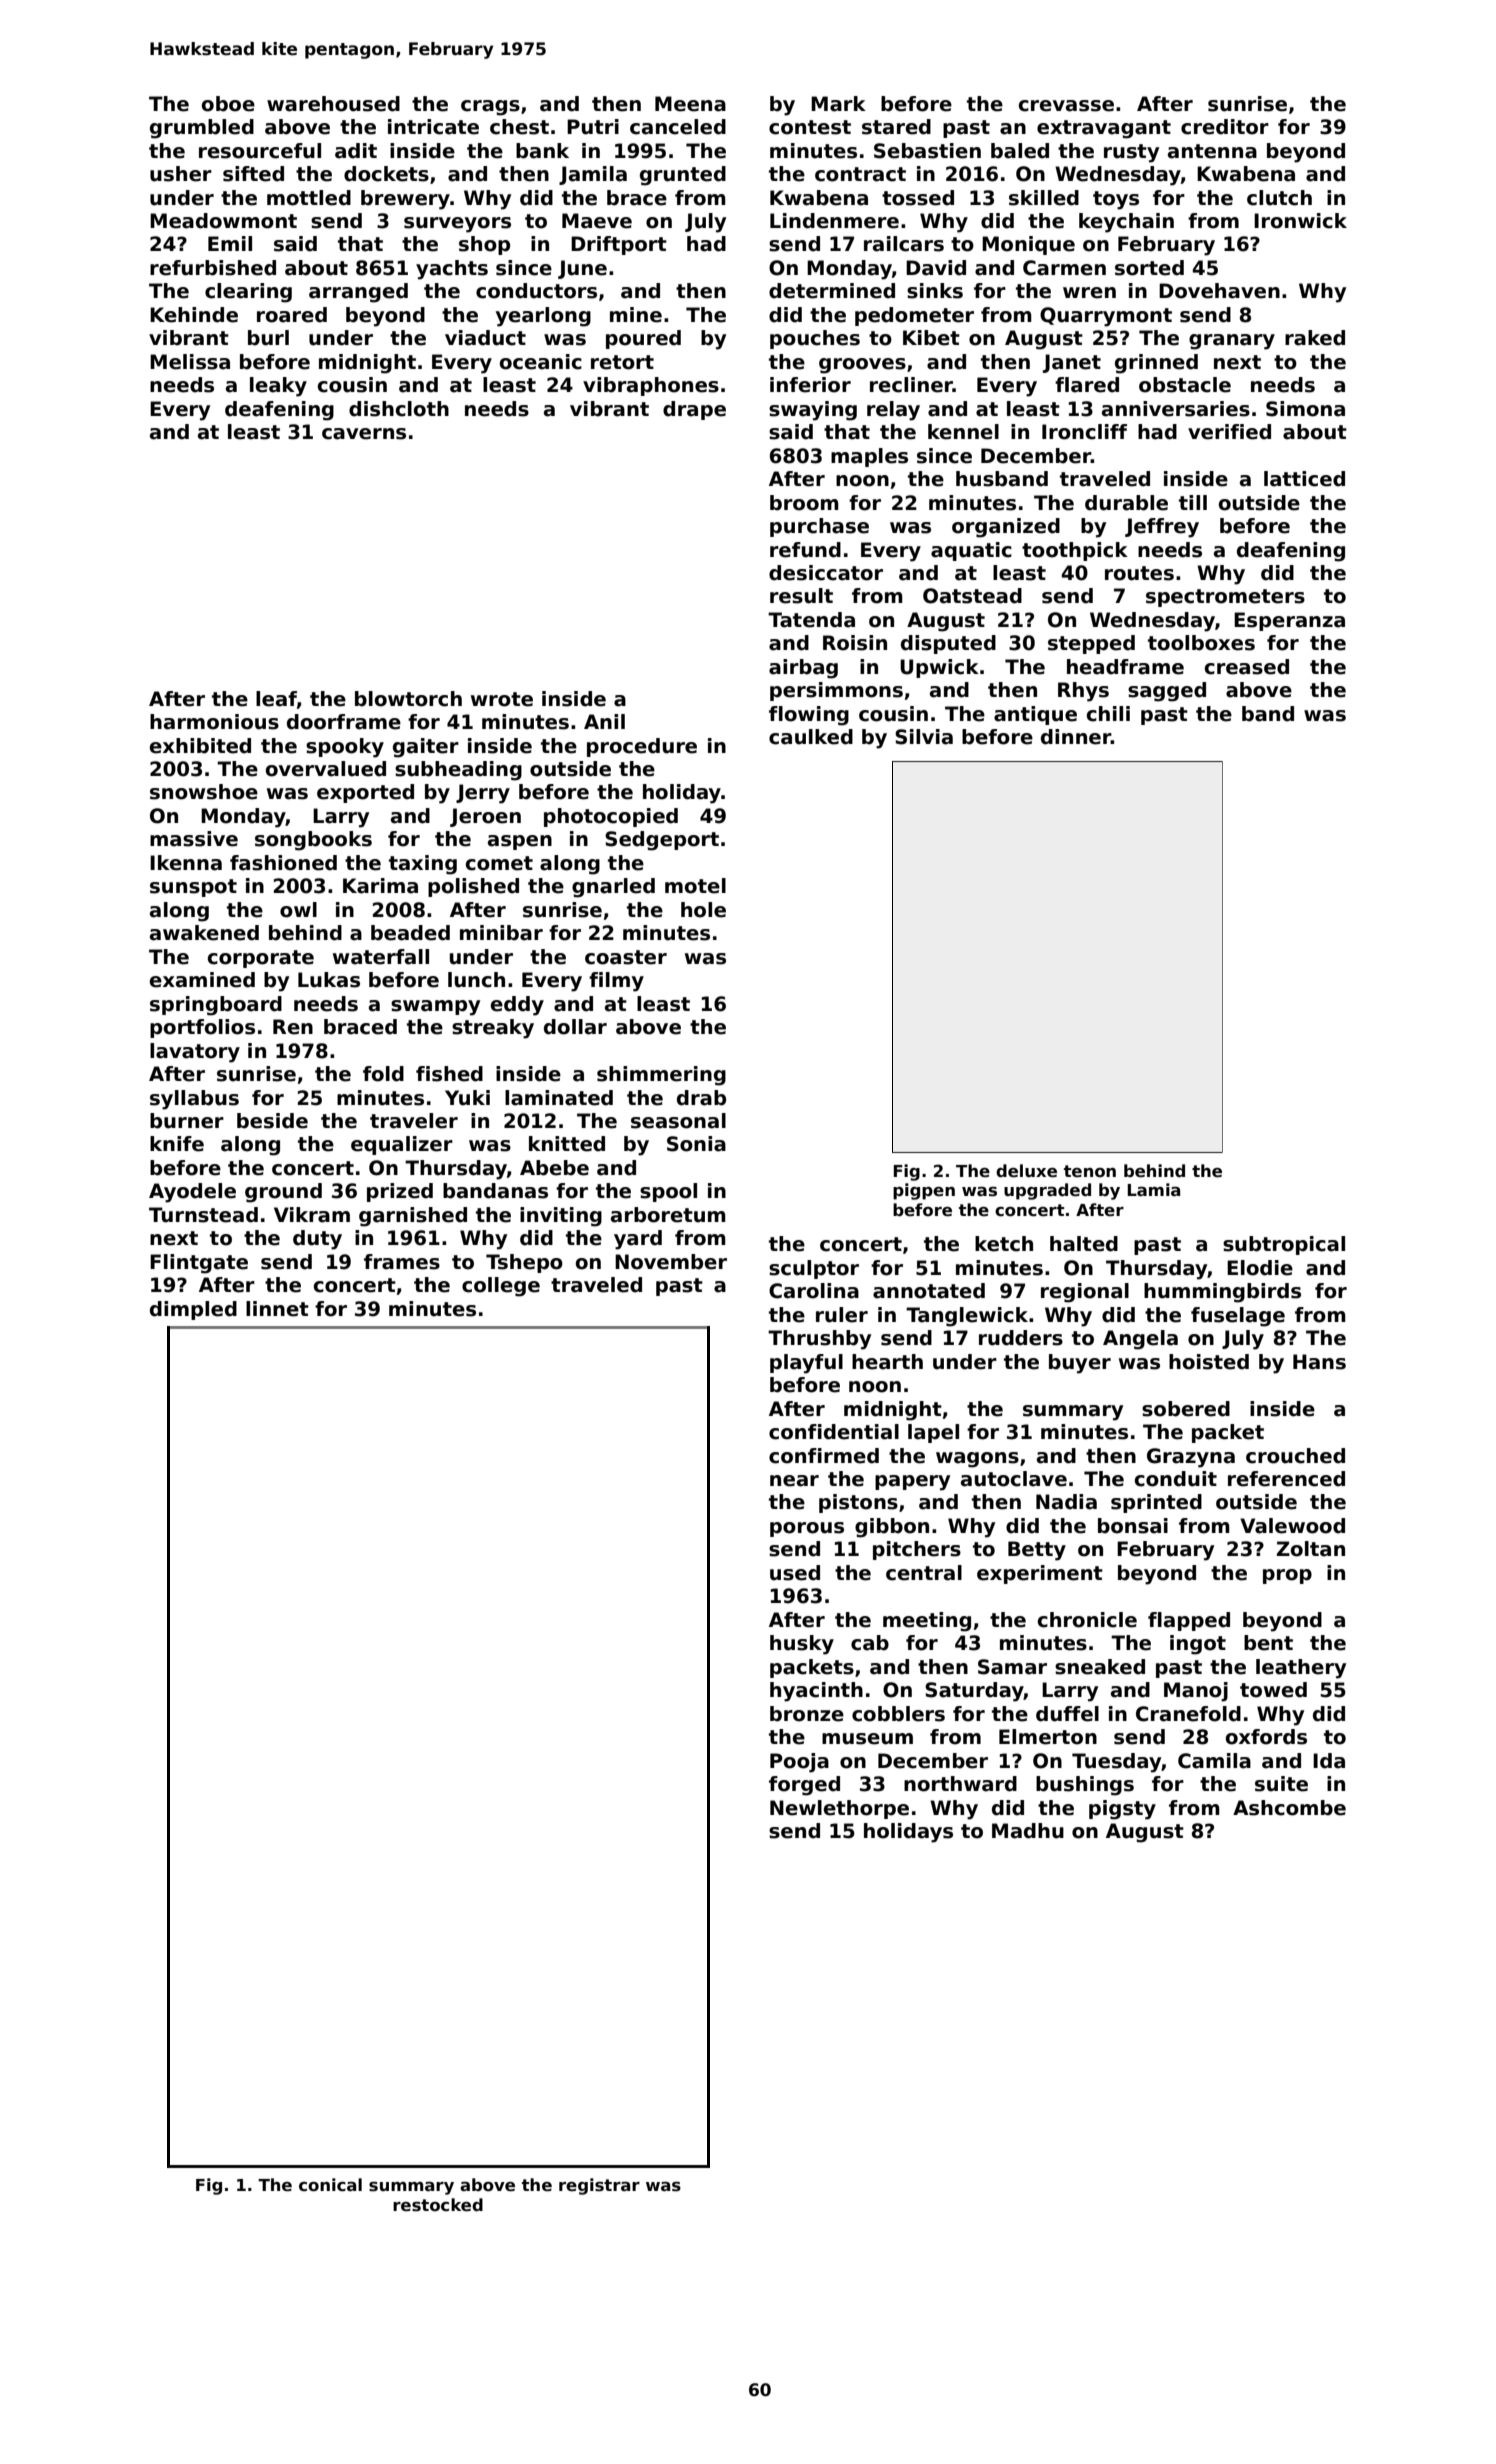  I want to click on forged, so click(804, 1786).
